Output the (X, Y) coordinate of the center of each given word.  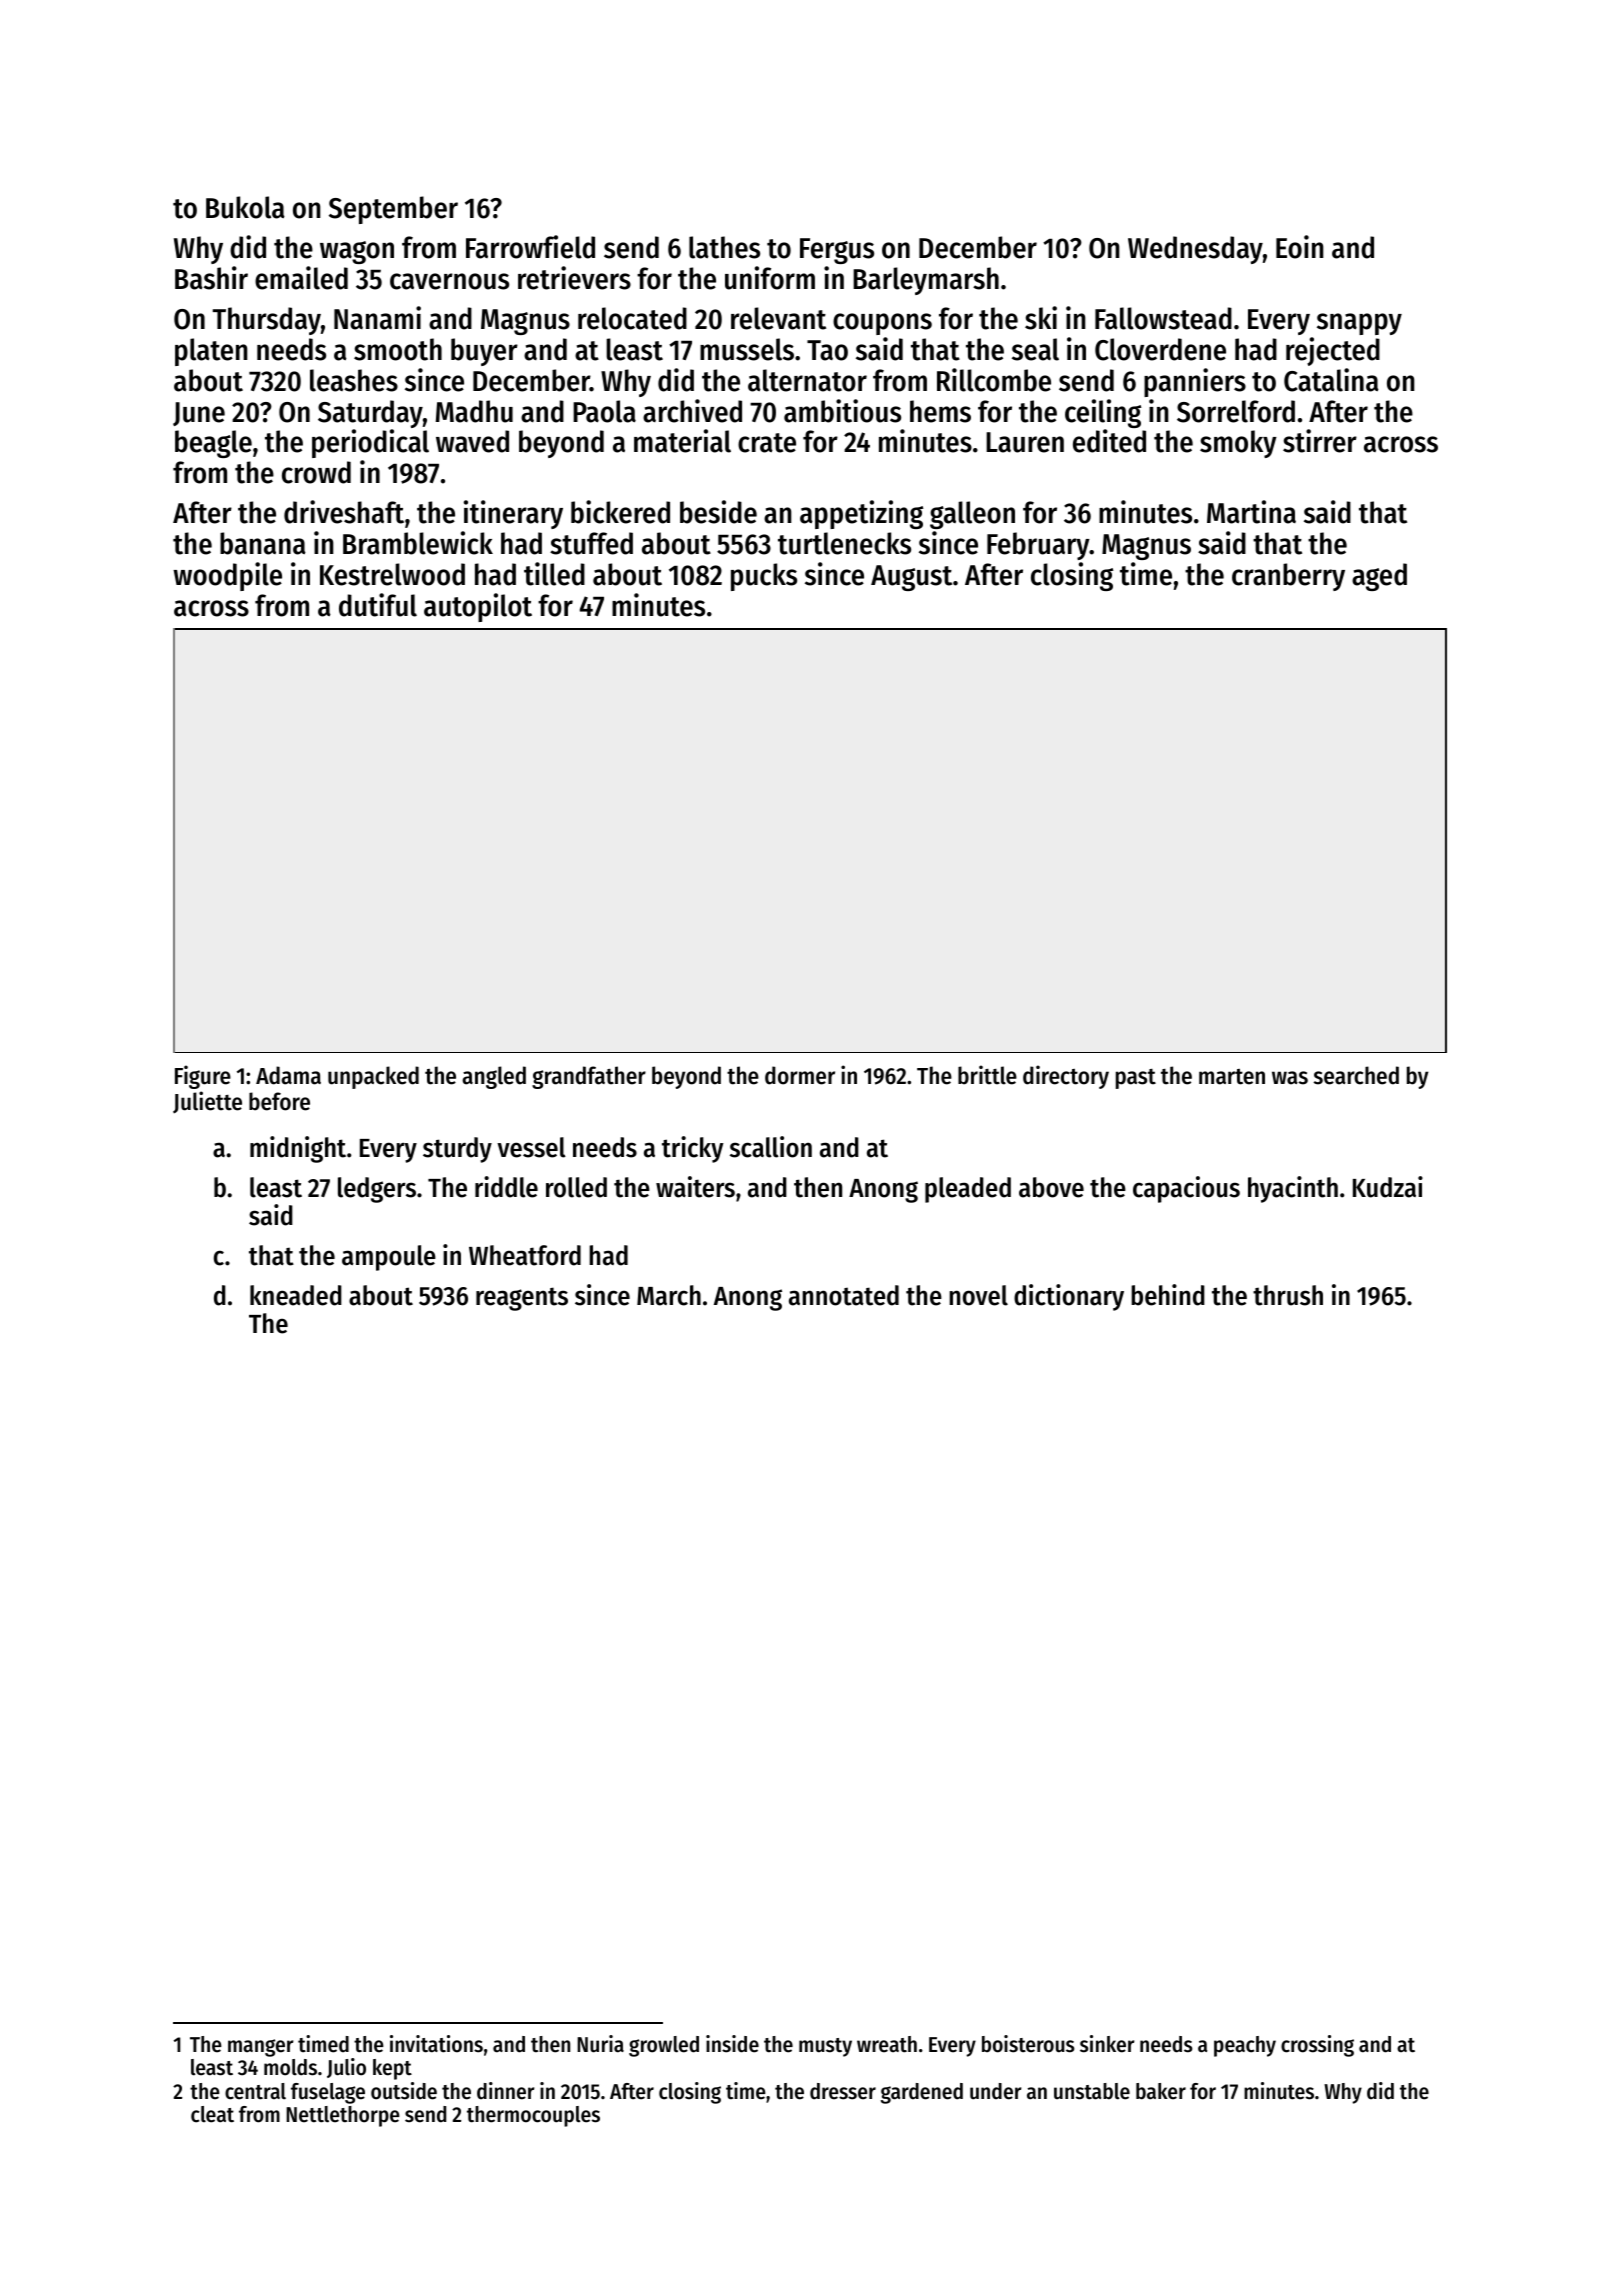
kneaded (296, 1295)
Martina (1251, 512)
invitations (436, 2044)
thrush (1288, 1295)
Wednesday (1195, 250)
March (669, 1295)
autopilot (478, 607)
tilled (554, 574)
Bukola (245, 207)
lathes (724, 247)
